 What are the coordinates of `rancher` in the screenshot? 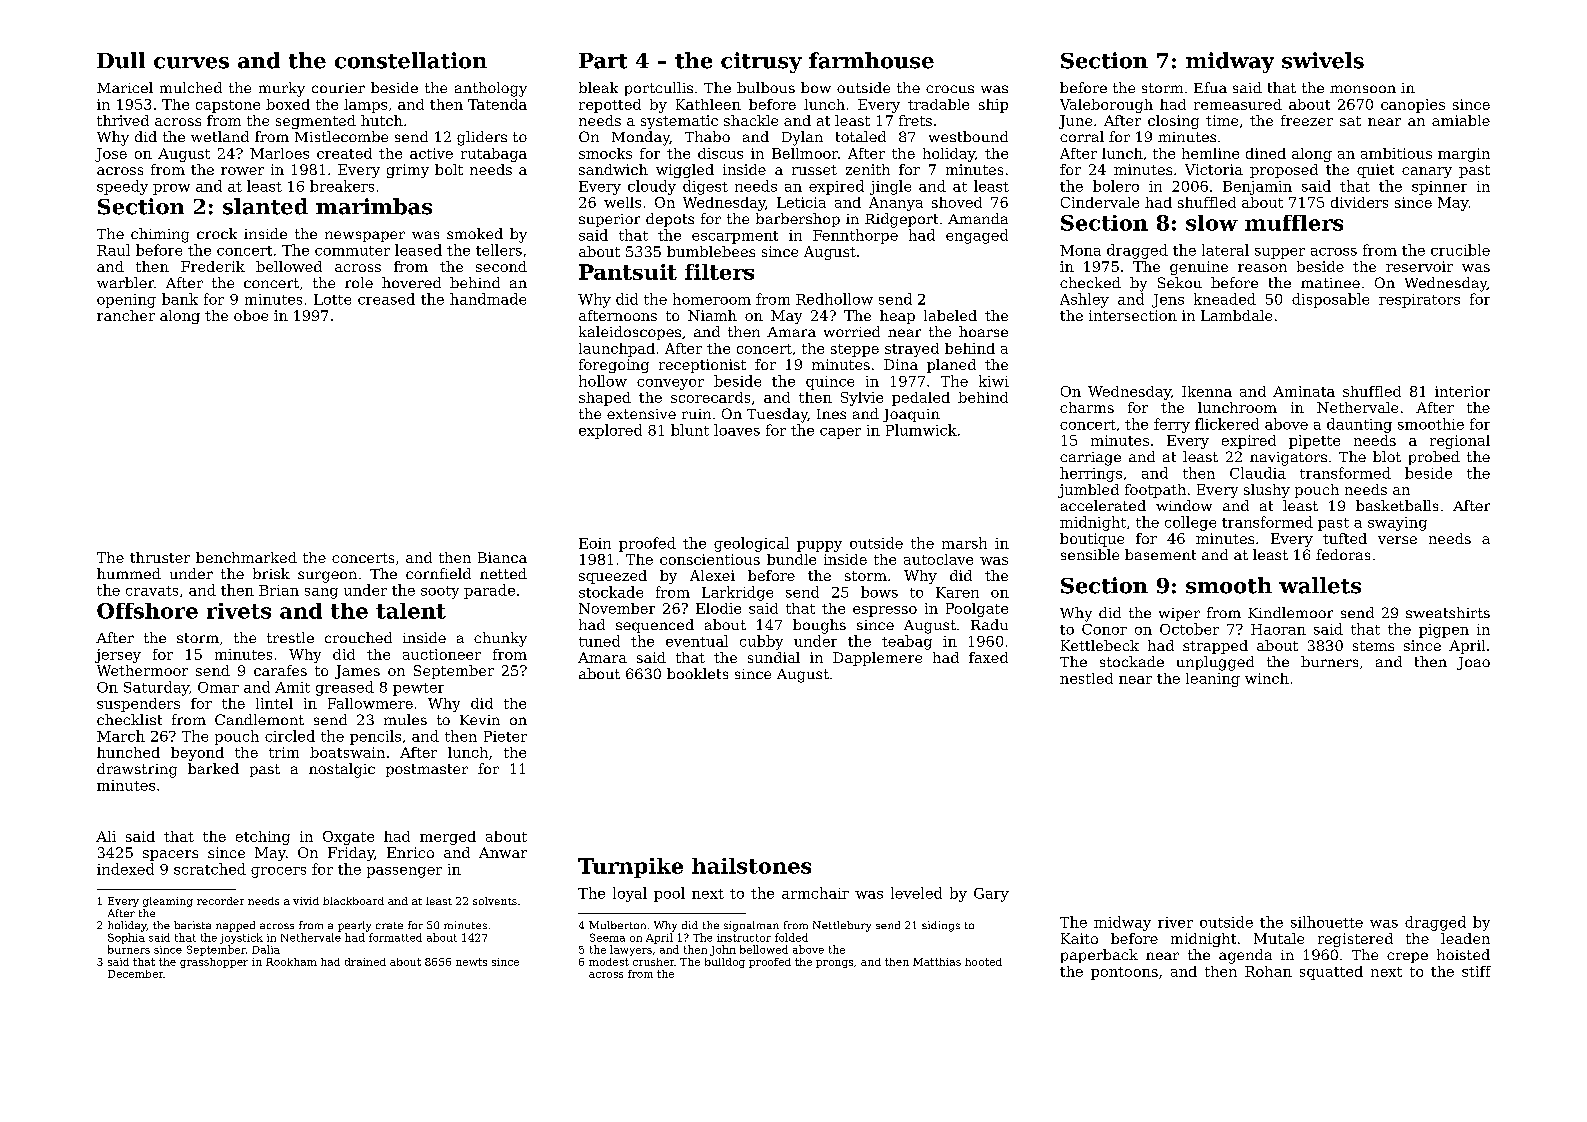 It's located at (126, 315).
